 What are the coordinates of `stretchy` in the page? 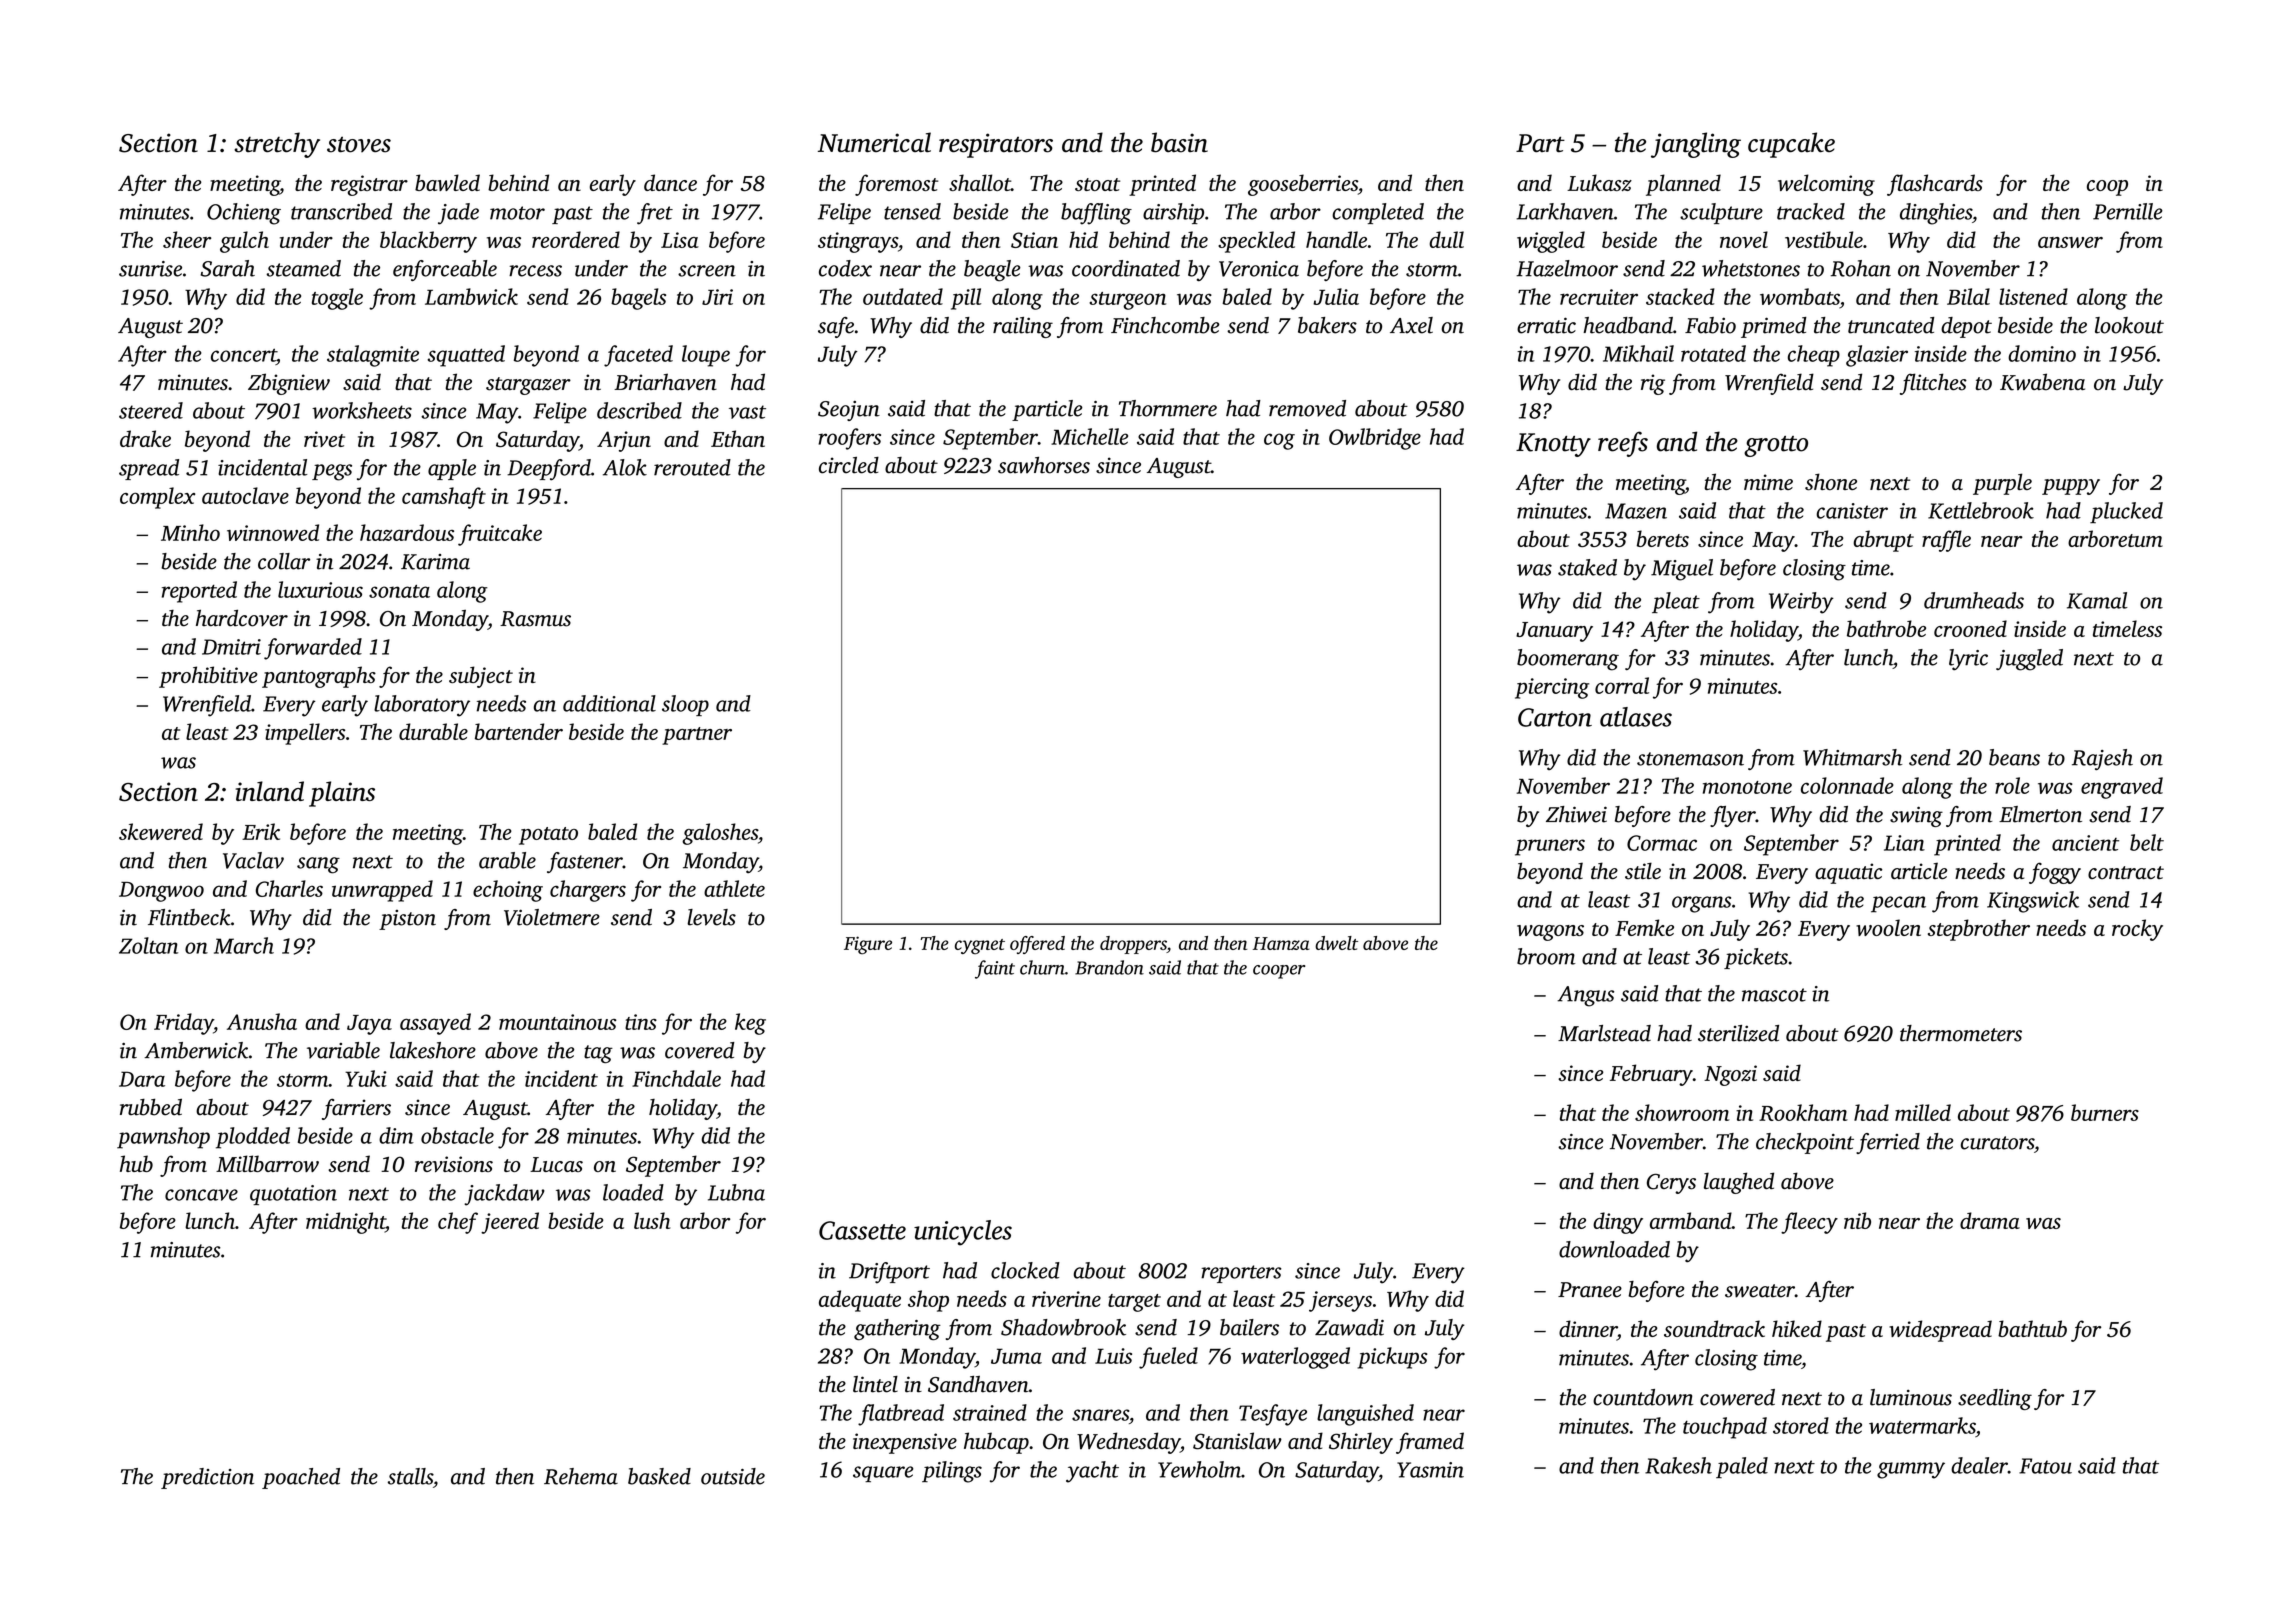 It's located at (277, 145).
